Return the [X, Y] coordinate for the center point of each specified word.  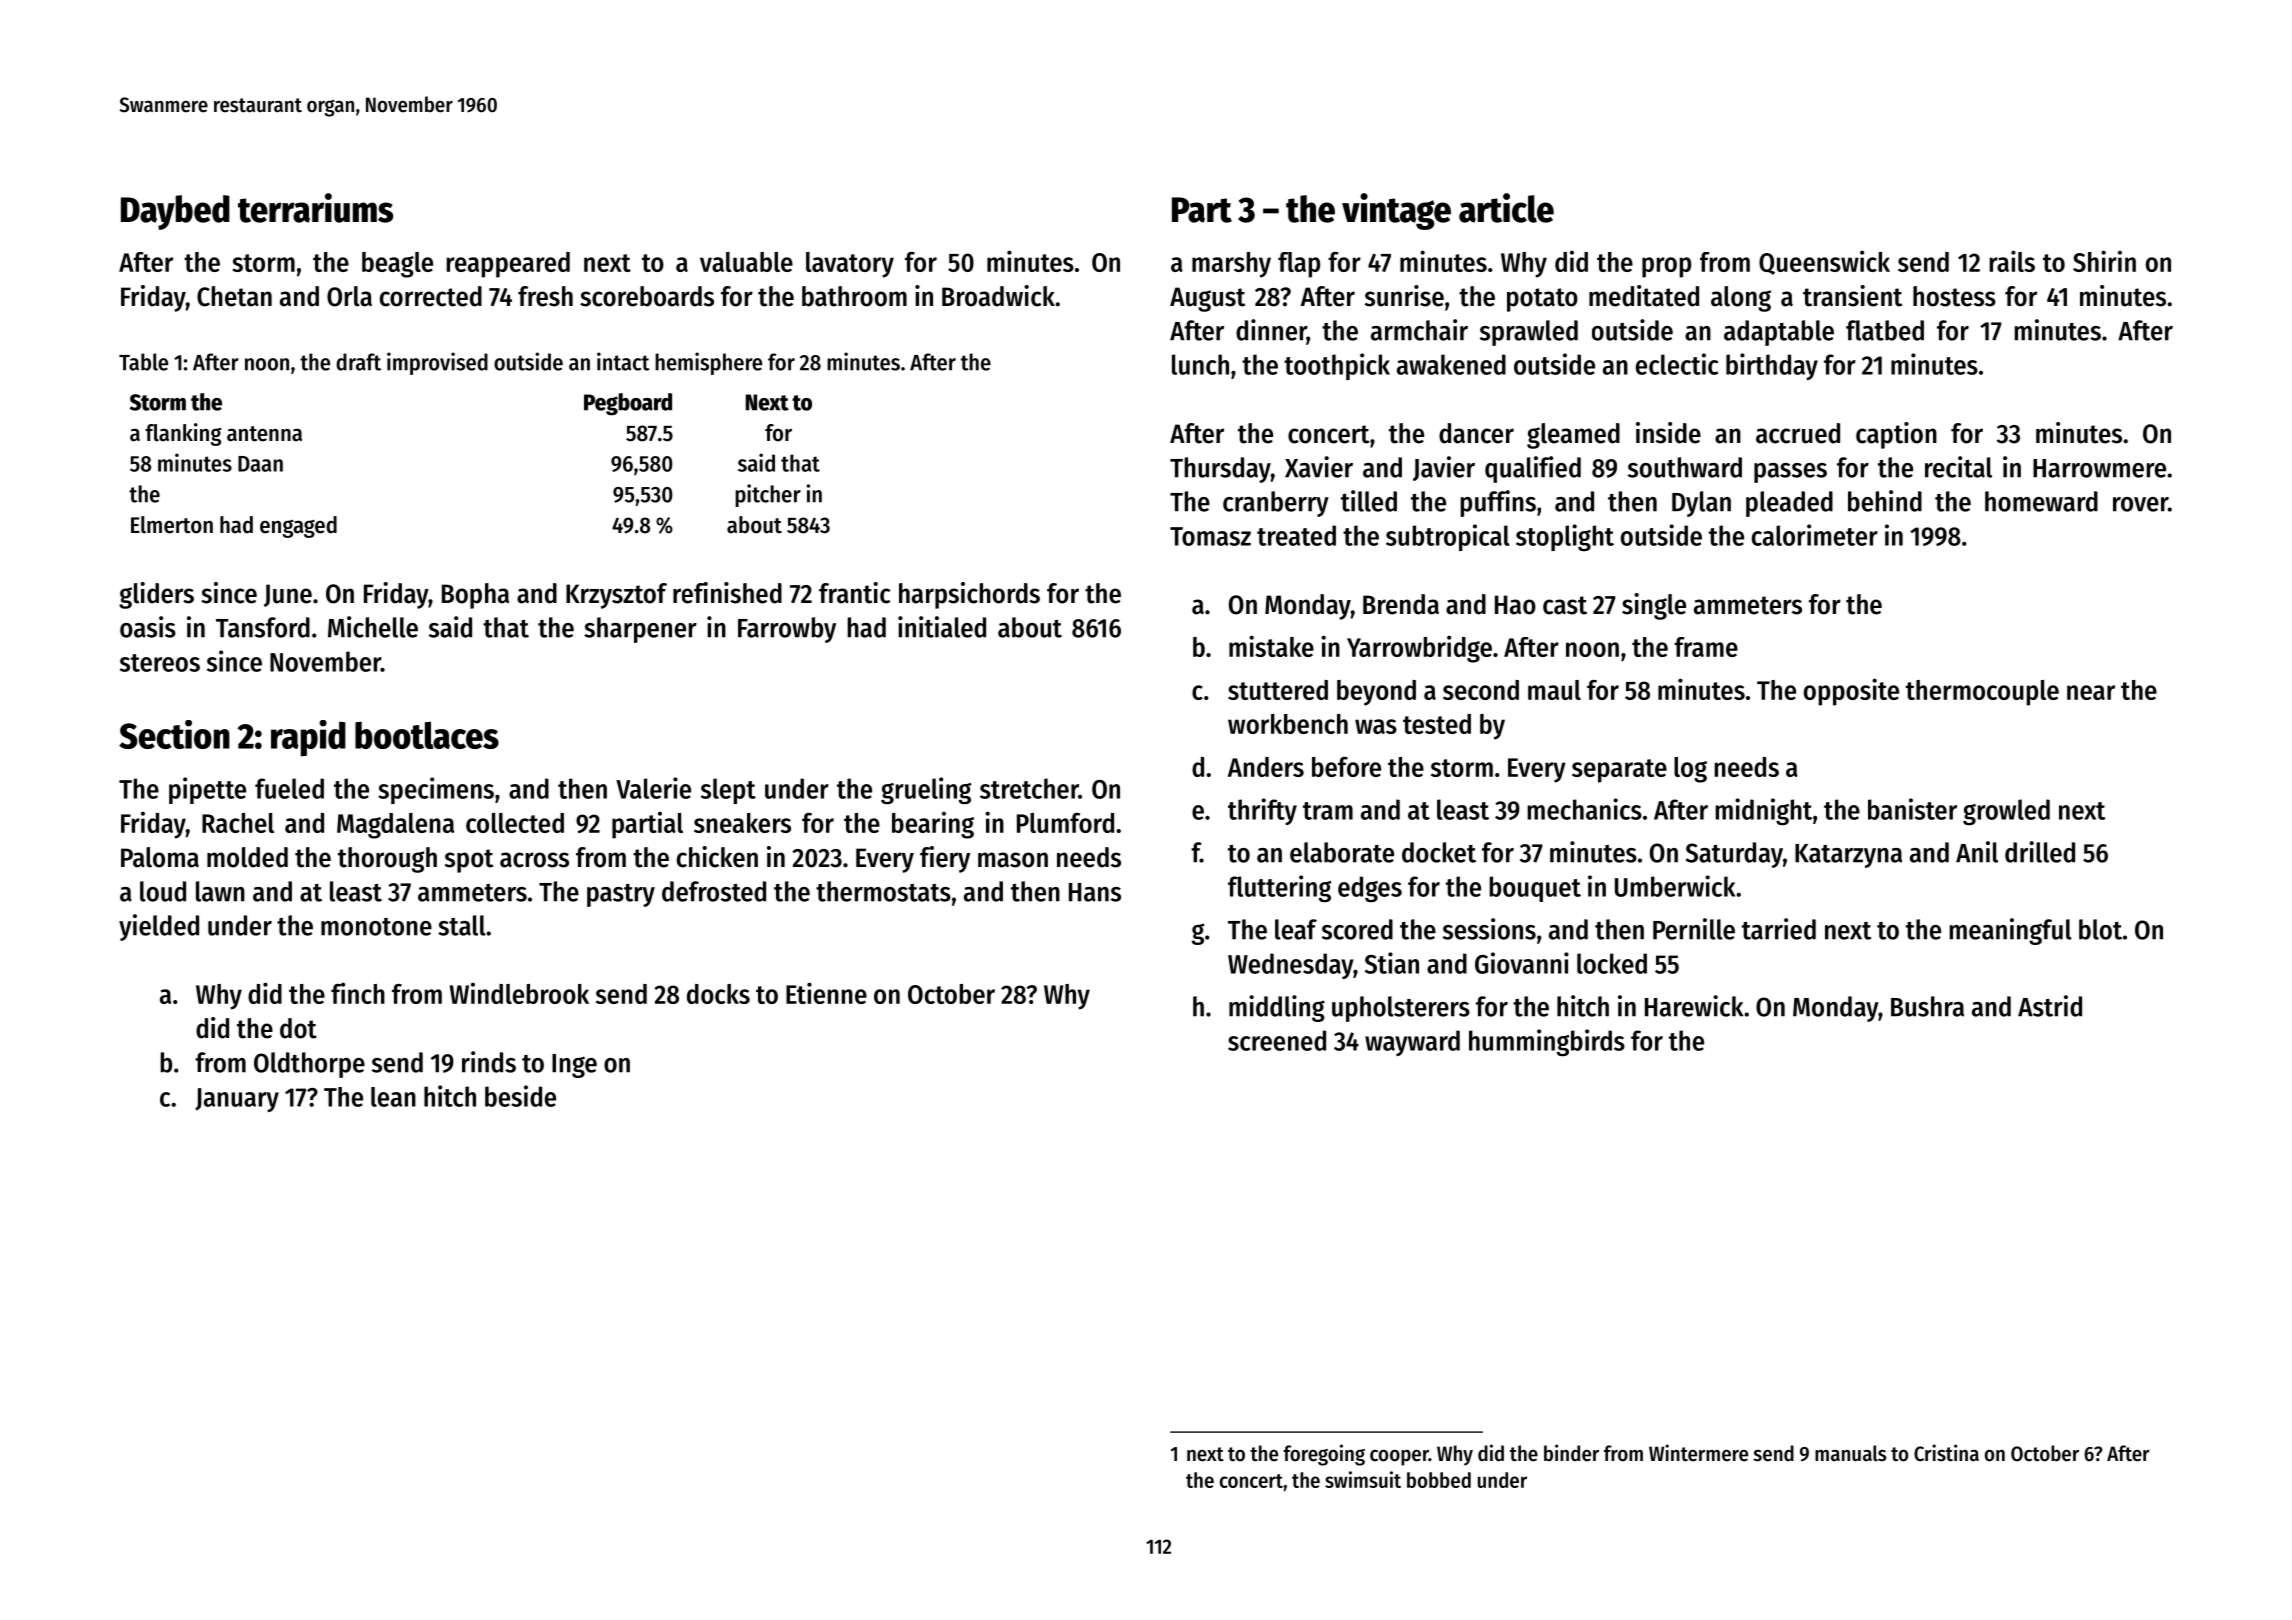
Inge [574, 1066]
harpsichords [969, 595]
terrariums [315, 208]
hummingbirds [1547, 1042]
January [237, 1100]
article [1506, 208]
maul [1554, 690]
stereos [160, 663]
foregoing [1324, 1455]
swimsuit [1363, 1479]
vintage [1396, 211]
